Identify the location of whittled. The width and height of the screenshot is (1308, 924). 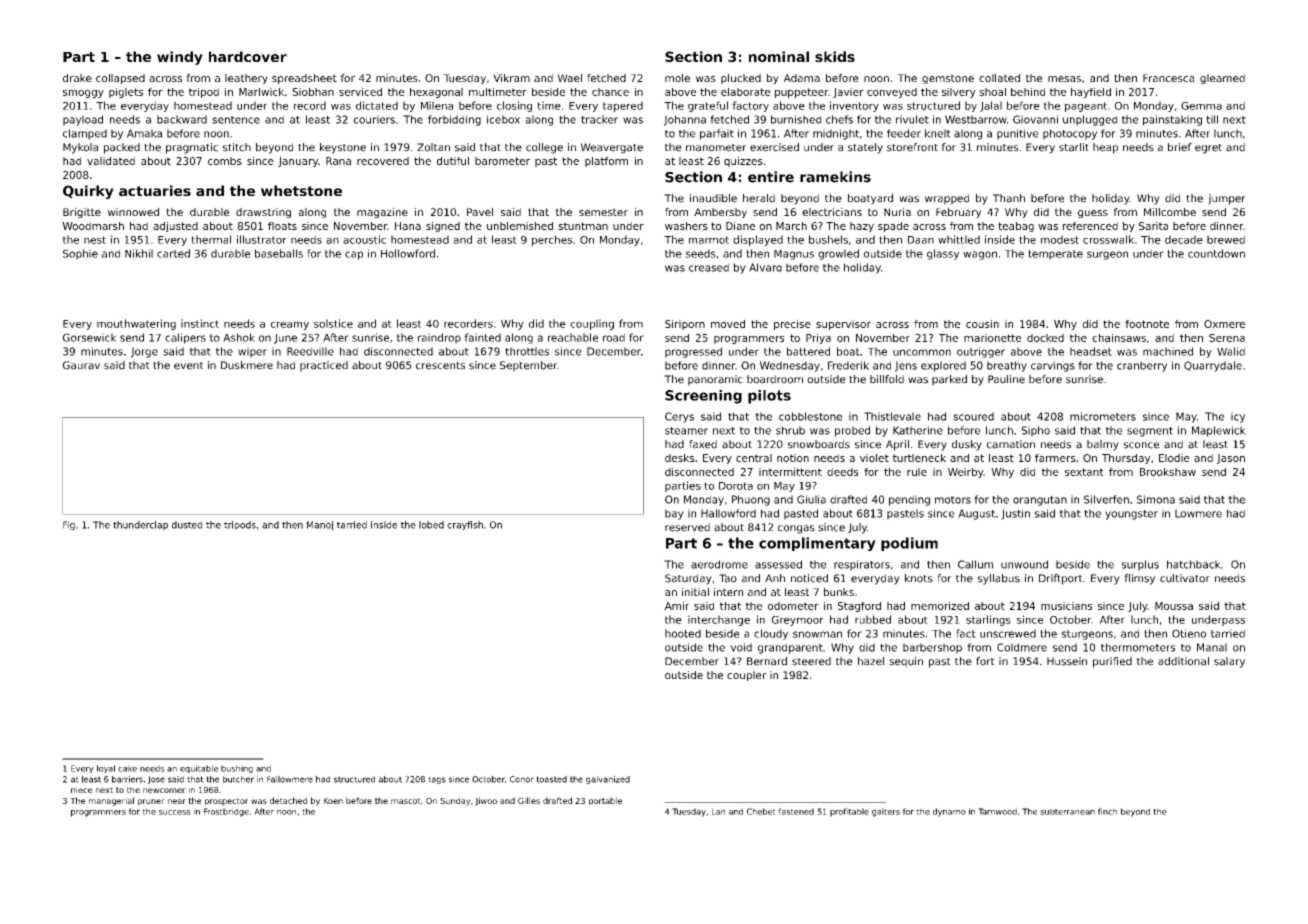
(959, 239).
